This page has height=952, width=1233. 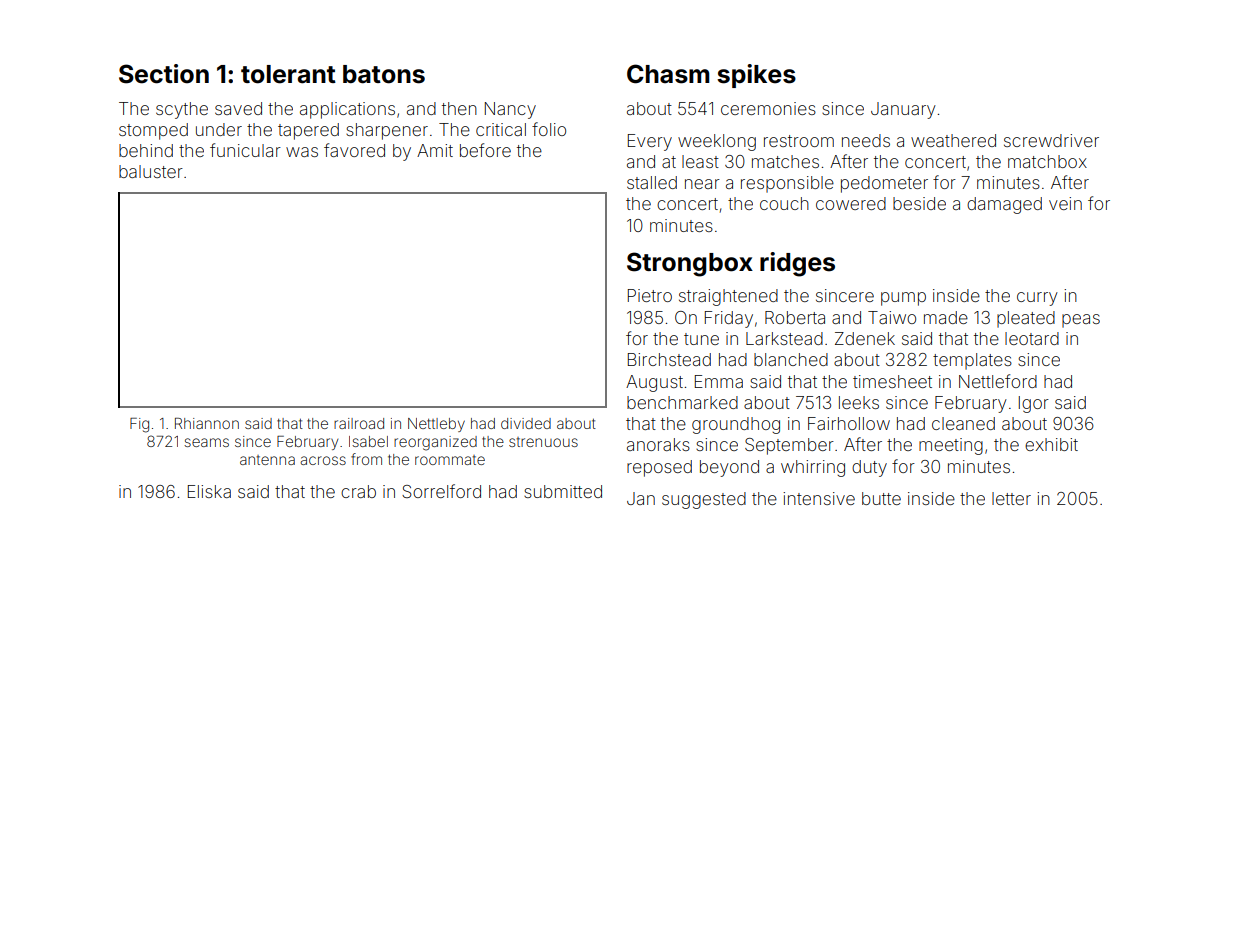 What do you see at coordinates (1051, 140) in the page?
I see `screwdriver` at bounding box center [1051, 140].
